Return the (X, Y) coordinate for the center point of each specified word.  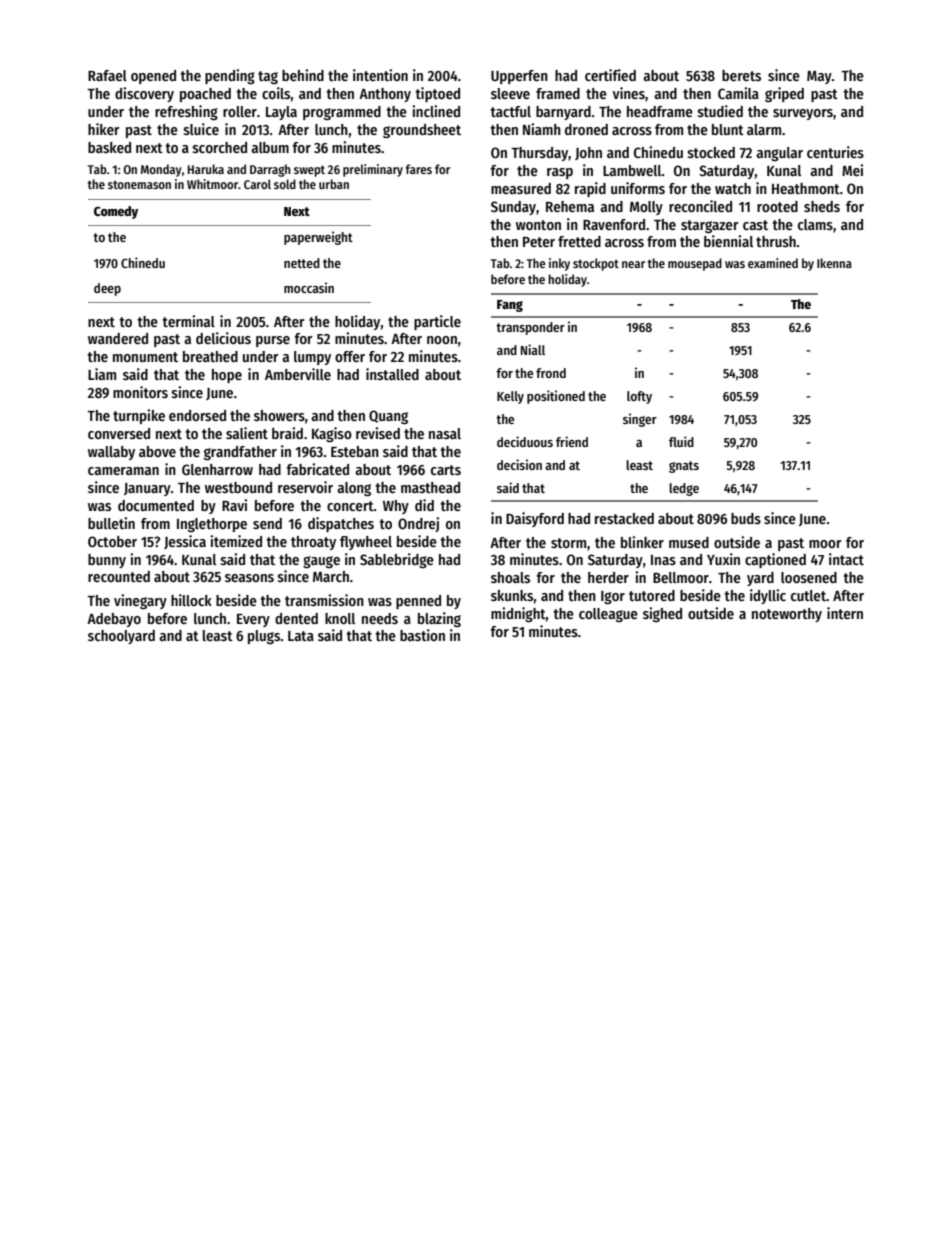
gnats (684, 467)
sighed (662, 614)
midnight (518, 614)
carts (446, 470)
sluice (201, 129)
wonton (538, 225)
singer (640, 420)
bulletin (111, 523)
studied (720, 111)
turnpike (139, 416)
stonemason (139, 185)
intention (380, 75)
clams (815, 224)
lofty (639, 397)
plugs (264, 637)
